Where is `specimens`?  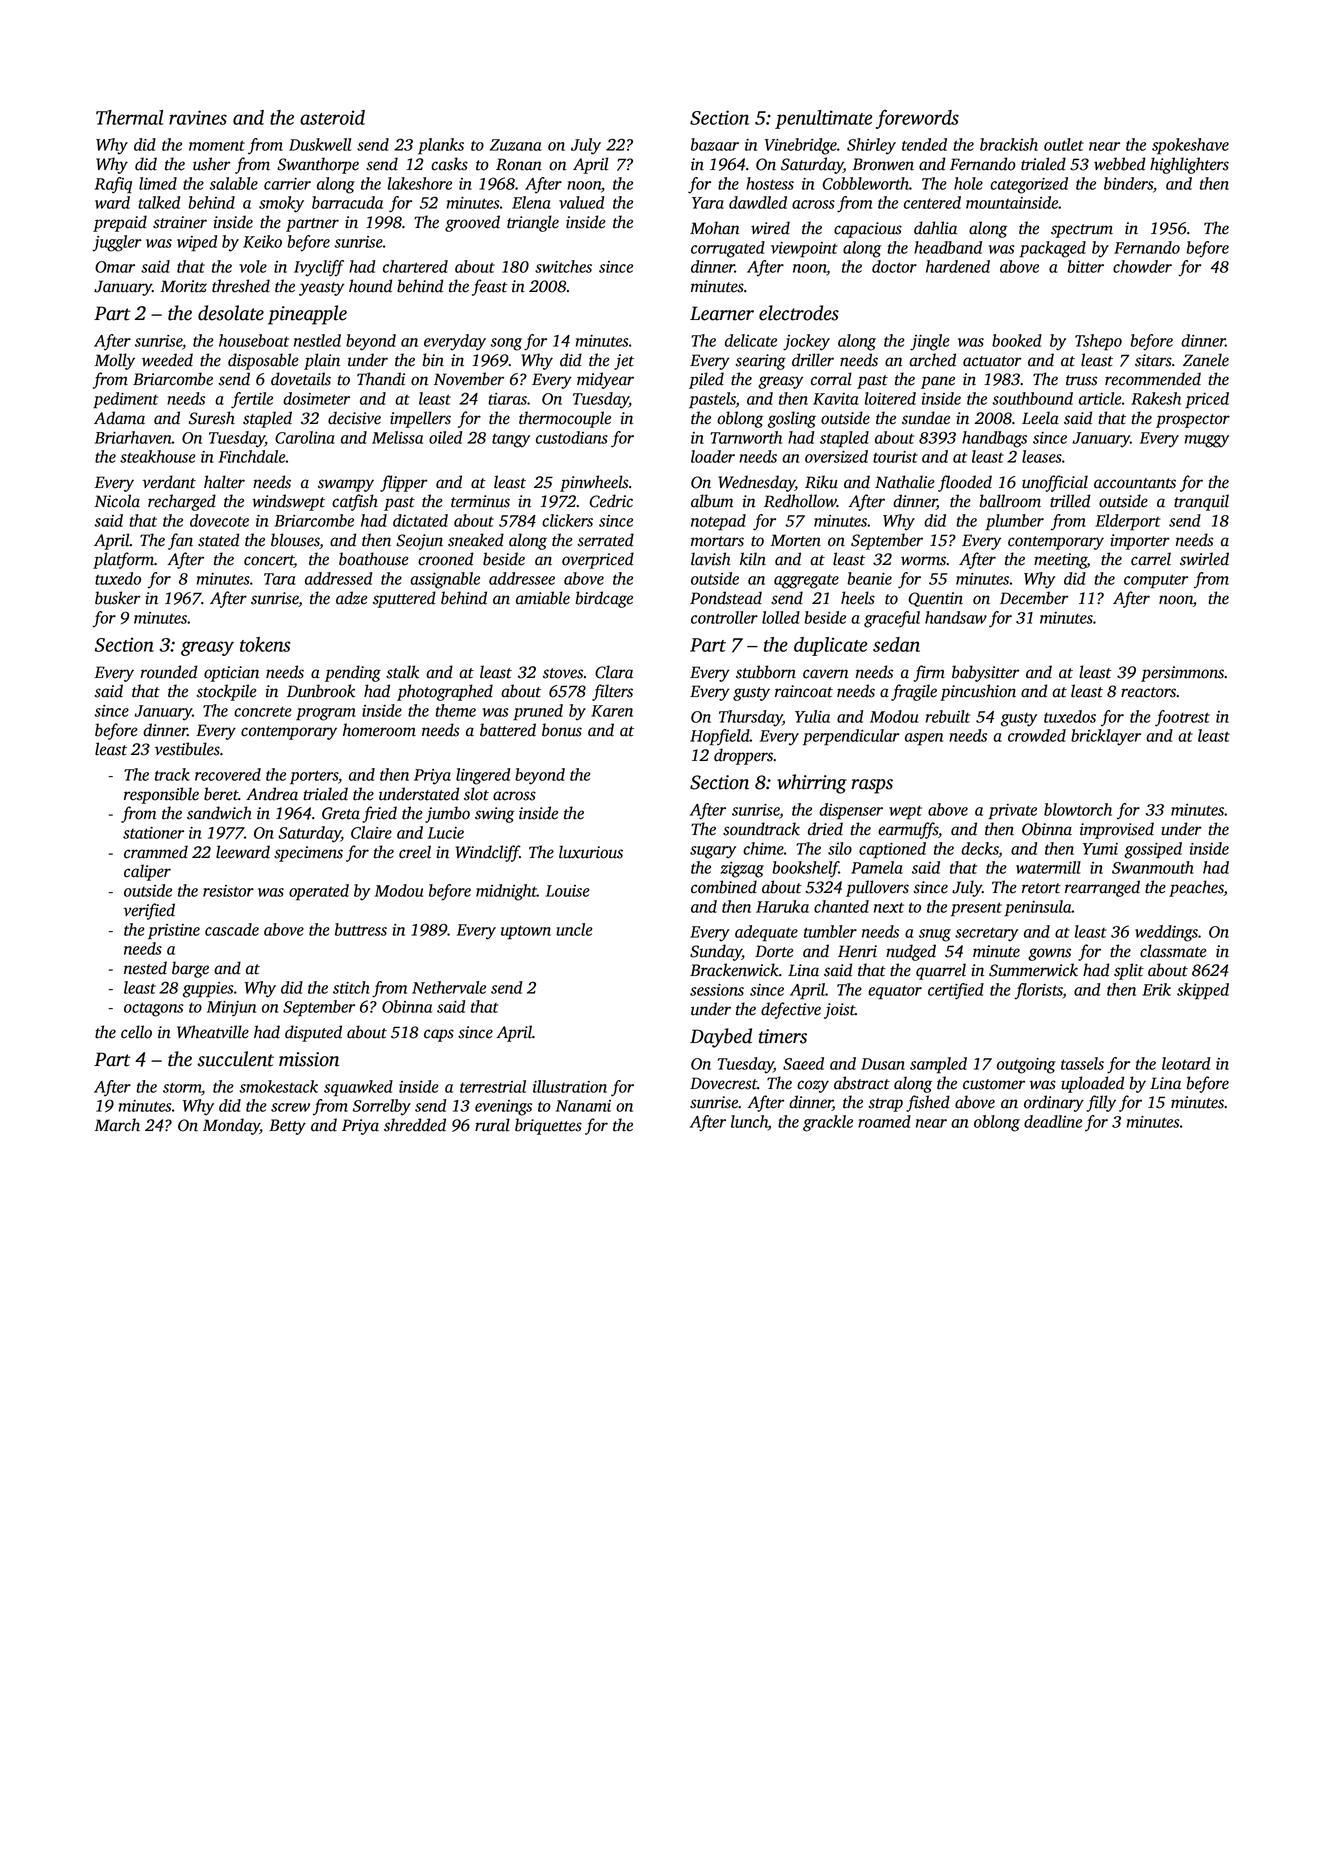
specimens is located at coordinates (308, 854).
